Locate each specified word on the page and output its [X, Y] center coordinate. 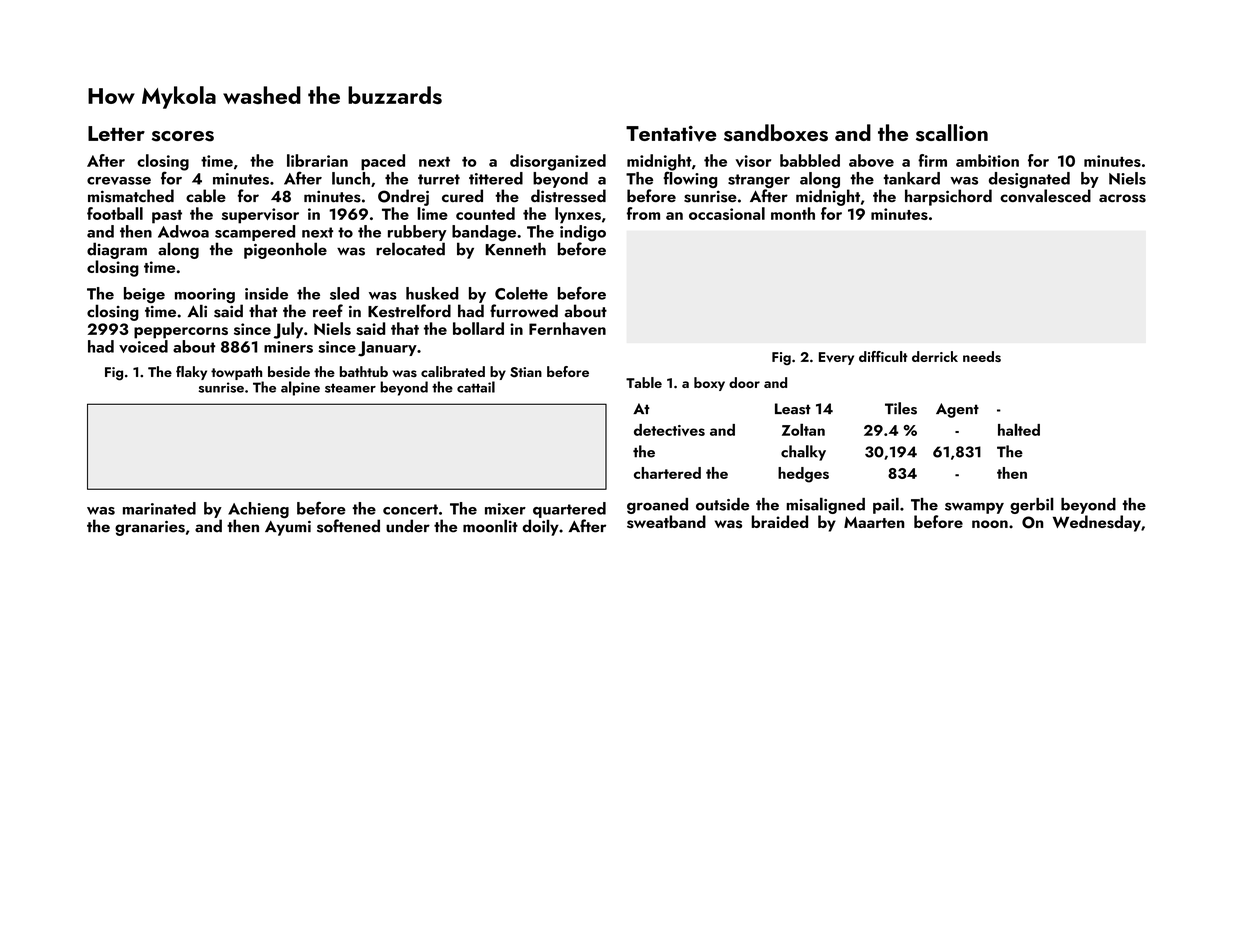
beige [144, 295]
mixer [505, 509]
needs [982, 356]
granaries [150, 528]
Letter [116, 133]
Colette [521, 293]
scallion [952, 133]
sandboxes [776, 133]
